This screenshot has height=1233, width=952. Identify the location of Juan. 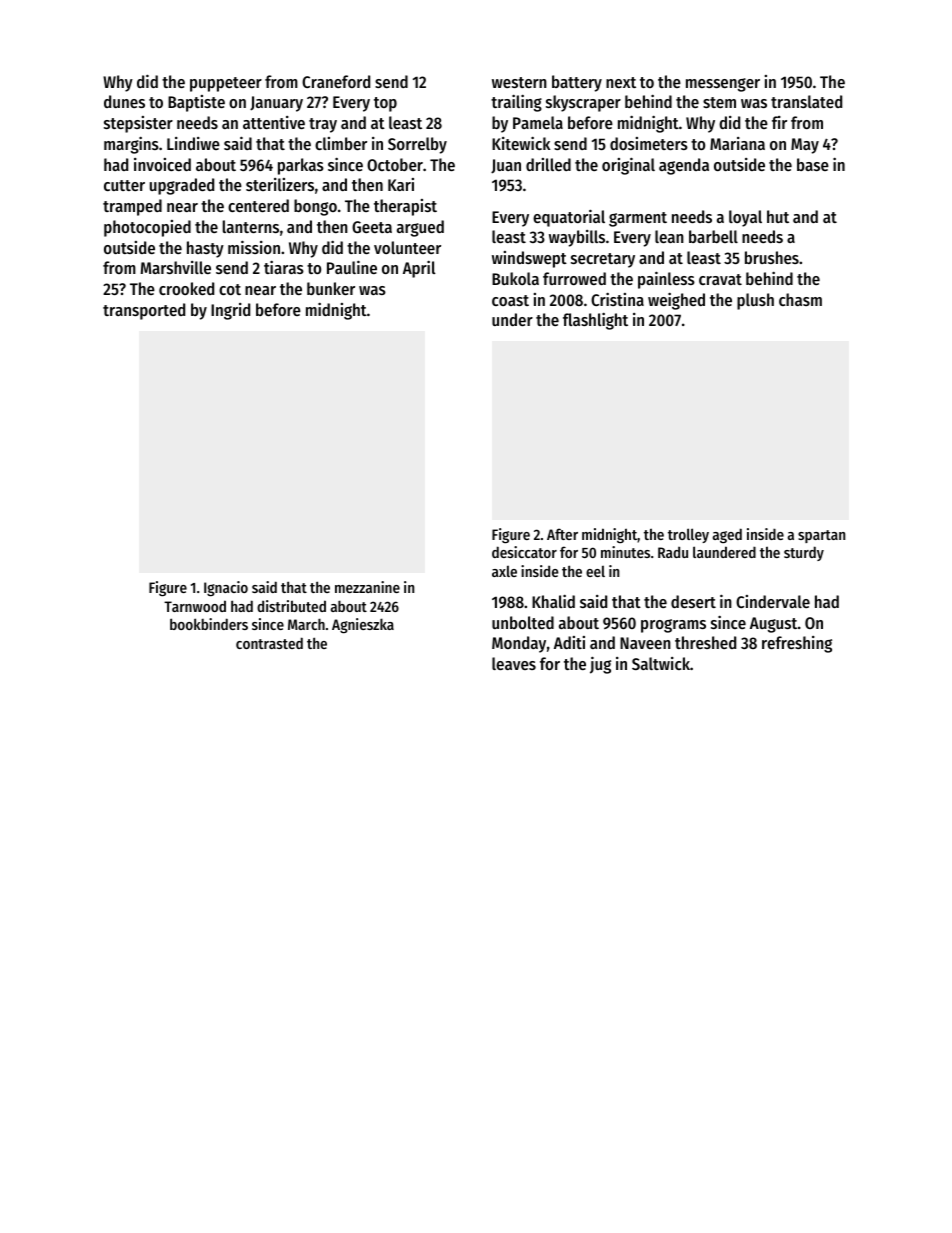
(506, 166).
